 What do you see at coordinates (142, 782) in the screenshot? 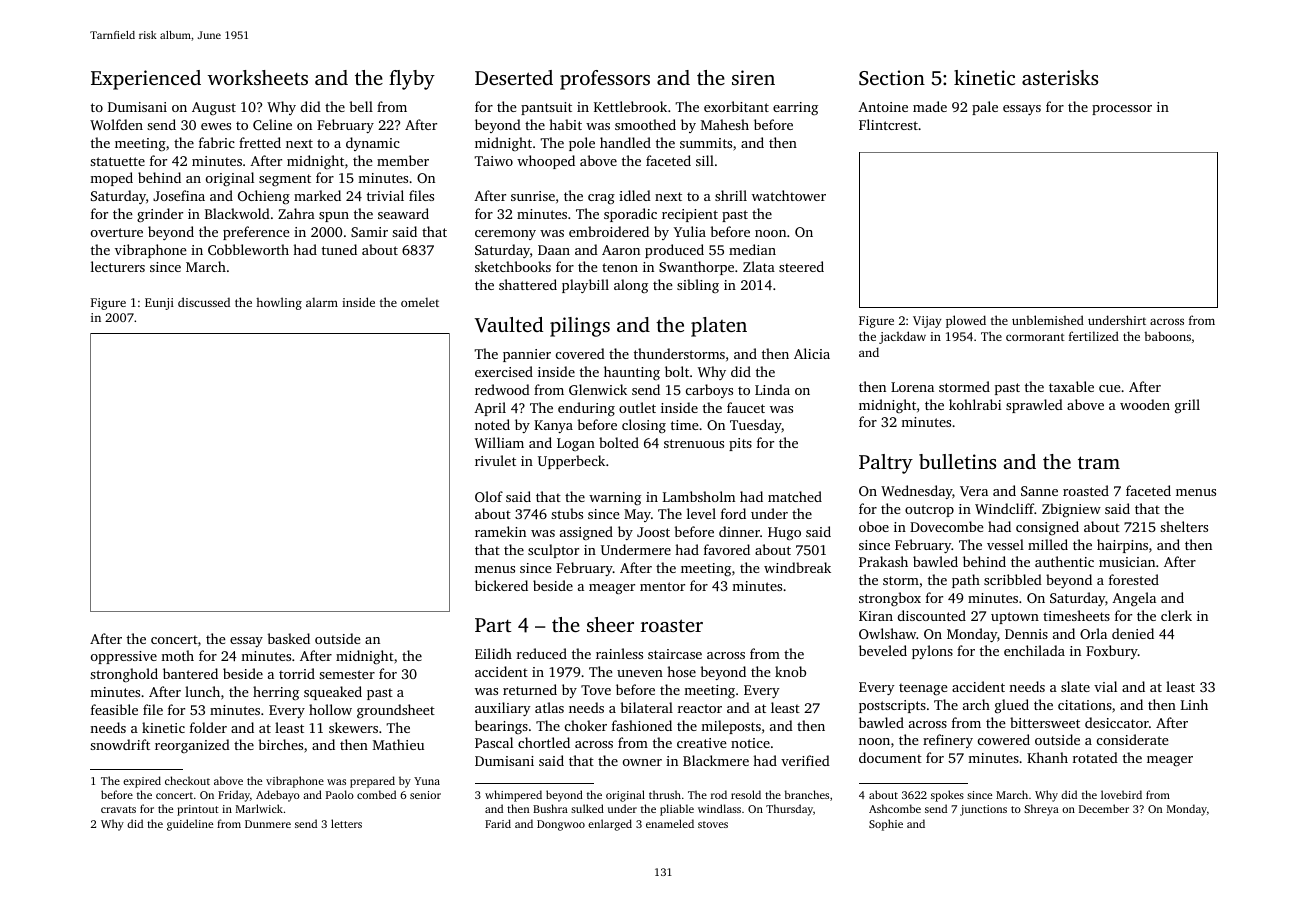
I see `expired` at bounding box center [142, 782].
